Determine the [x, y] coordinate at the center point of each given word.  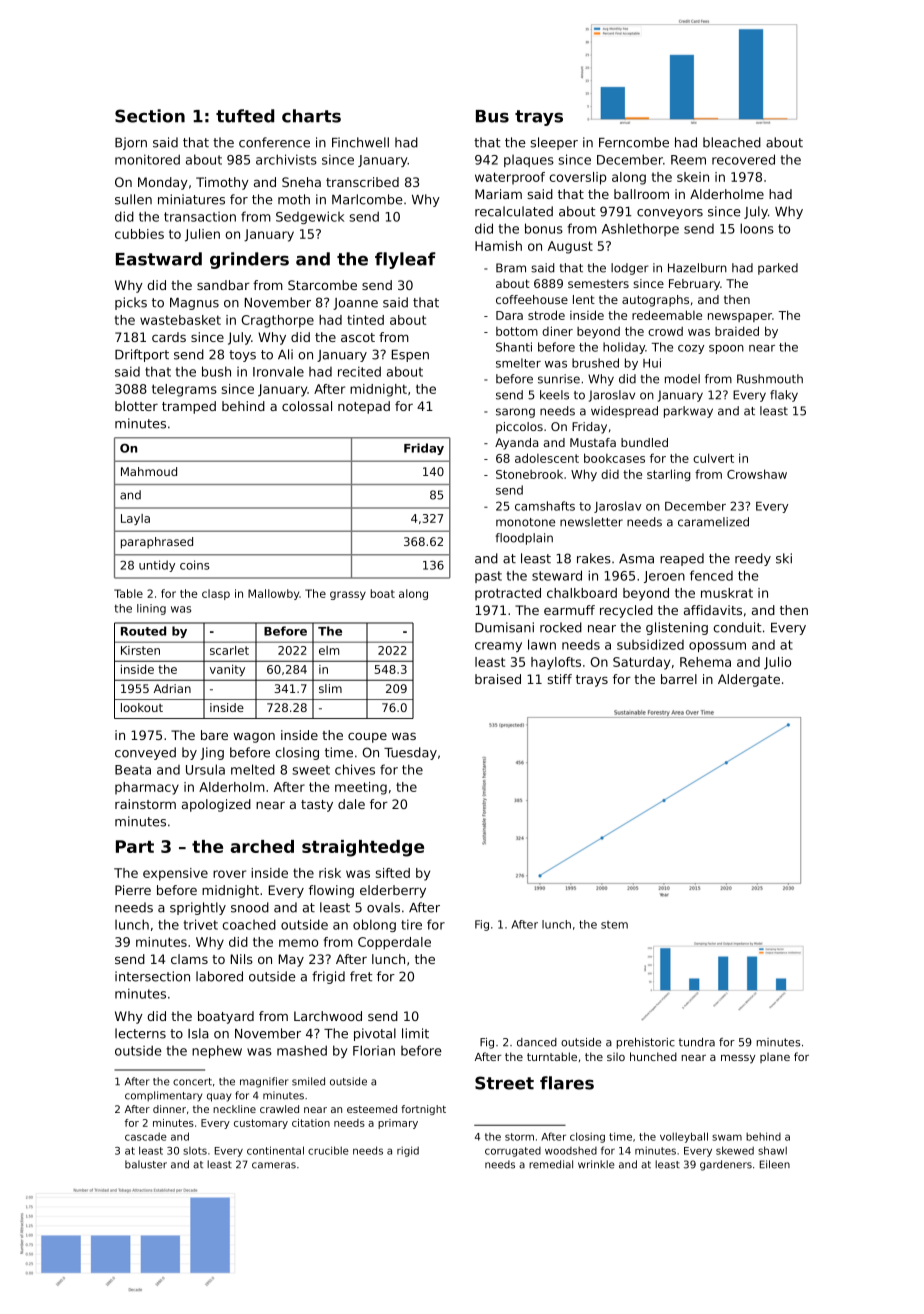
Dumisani [504, 627]
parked [778, 269]
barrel [679, 679]
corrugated [513, 1152]
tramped [189, 407]
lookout [142, 707]
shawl [772, 1150]
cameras [274, 1165]
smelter [518, 363]
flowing [331, 891]
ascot [358, 337]
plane [775, 1057]
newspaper [740, 317]
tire [411, 924]
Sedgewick [310, 217]
